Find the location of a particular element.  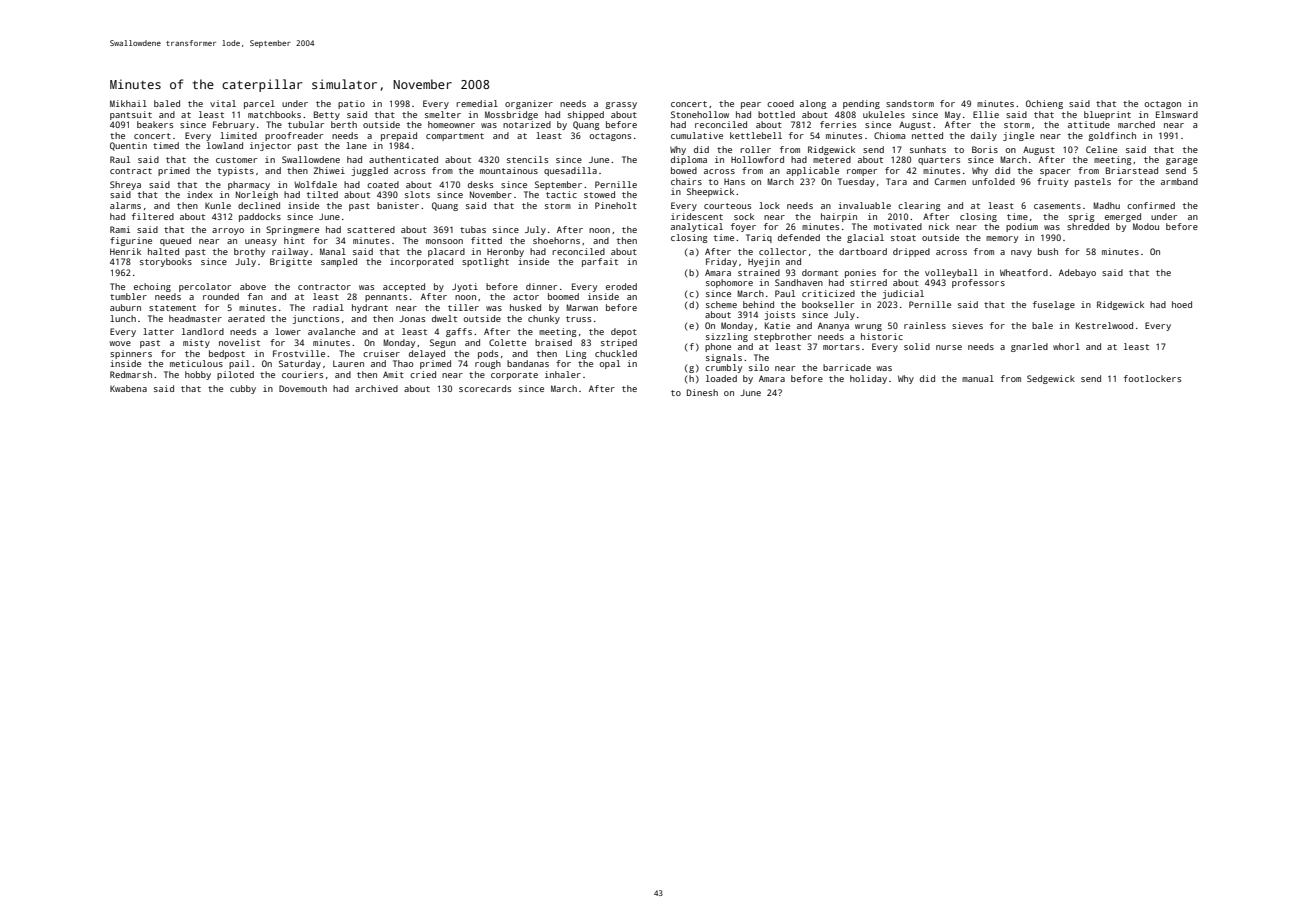

Elmsward is located at coordinates (1177, 114).
